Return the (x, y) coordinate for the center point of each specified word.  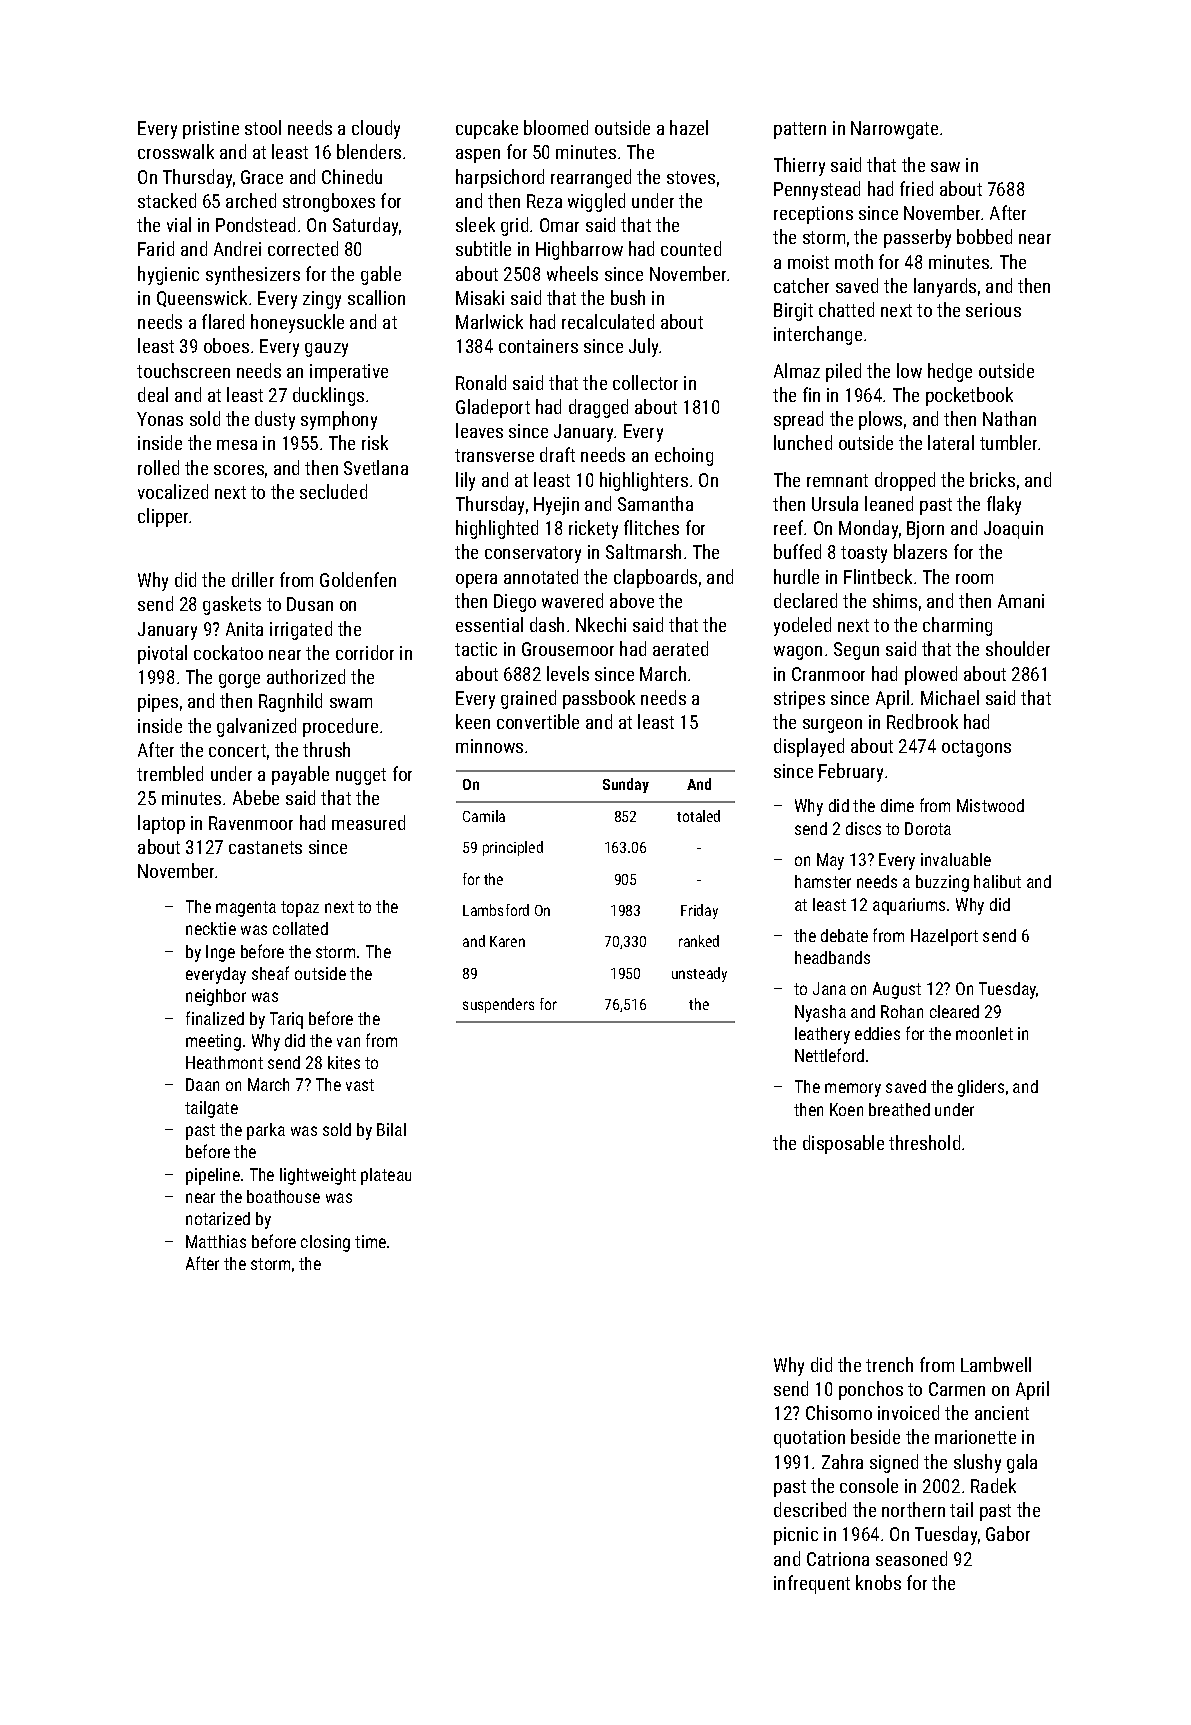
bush (628, 297)
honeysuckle (297, 323)
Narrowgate (894, 130)
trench (889, 1364)
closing (325, 1243)
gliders (981, 1088)
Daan (202, 1084)
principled (513, 848)
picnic (796, 1536)
